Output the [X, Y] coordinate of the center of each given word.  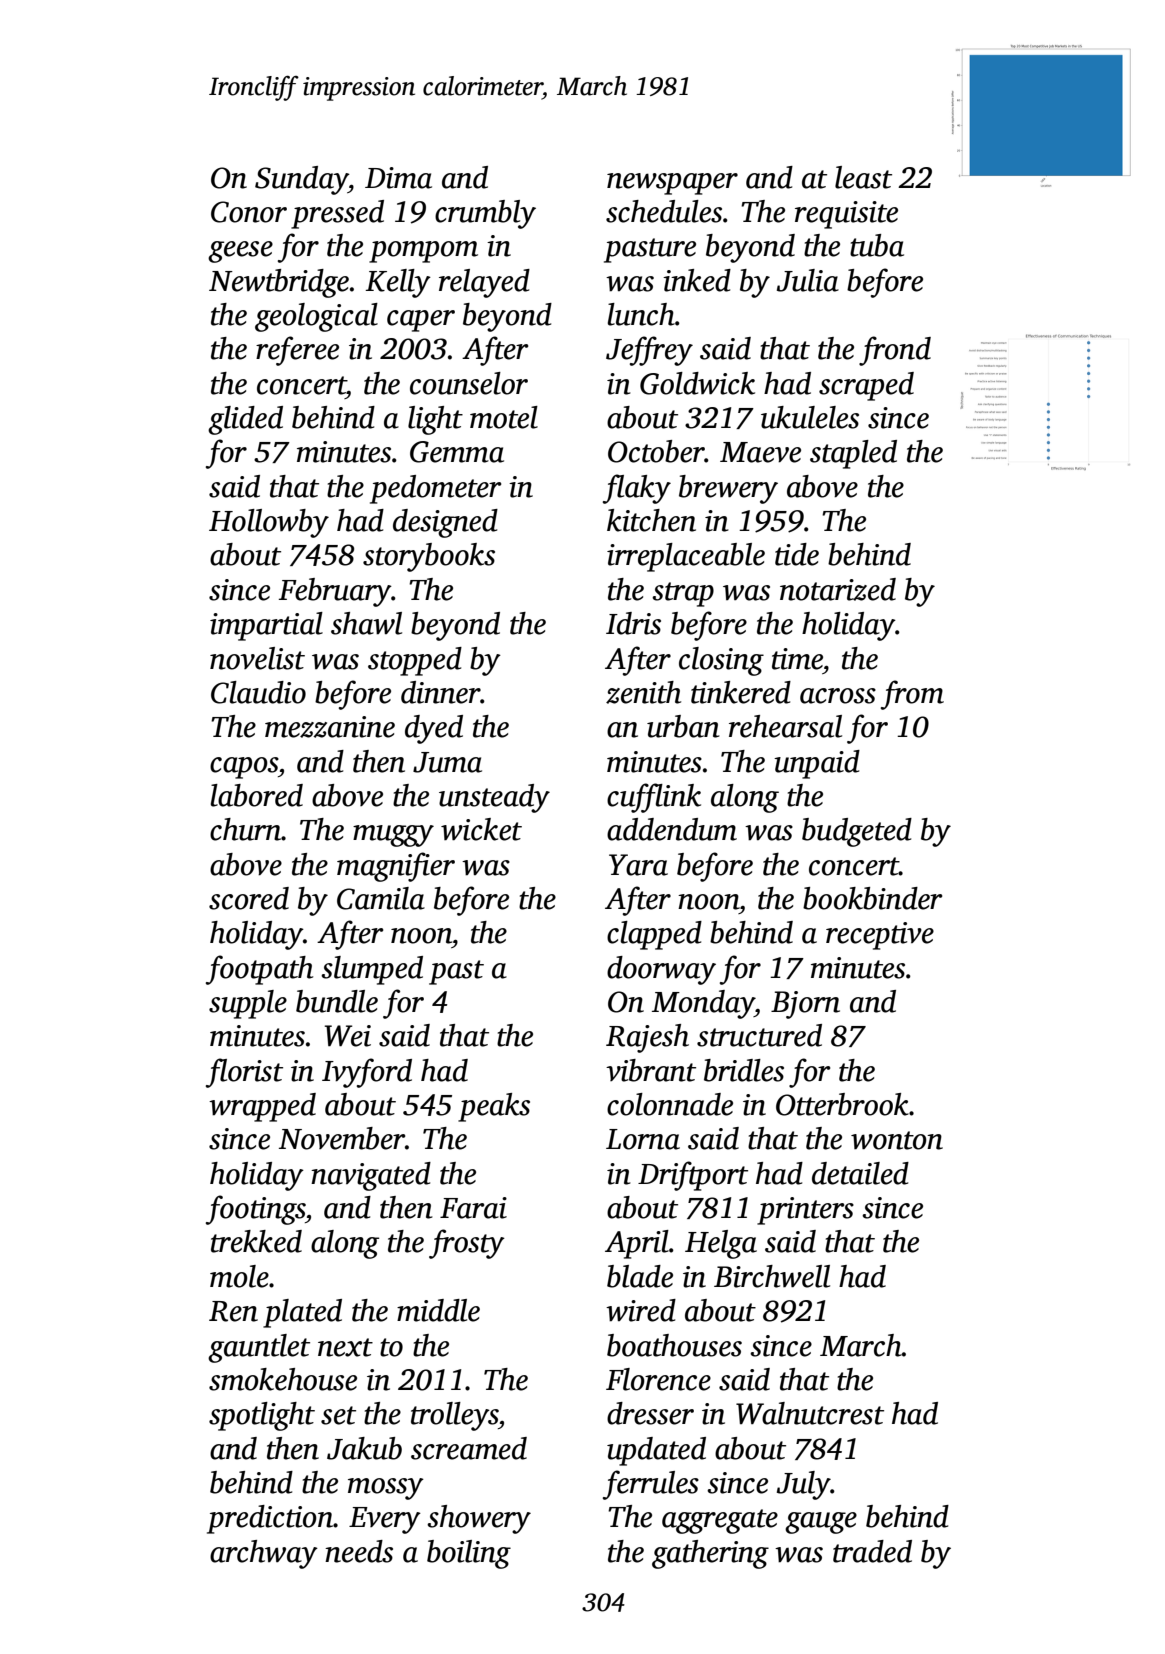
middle [438, 1310]
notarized [838, 589]
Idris [633, 623]
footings [255, 1210]
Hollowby [269, 523]
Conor [249, 212]
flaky [637, 489]
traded [872, 1551]
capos [244, 768]
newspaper [672, 184]
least [863, 177]
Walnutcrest [810, 1413]
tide [797, 554]
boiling [469, 1554]
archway [264, 1554]
